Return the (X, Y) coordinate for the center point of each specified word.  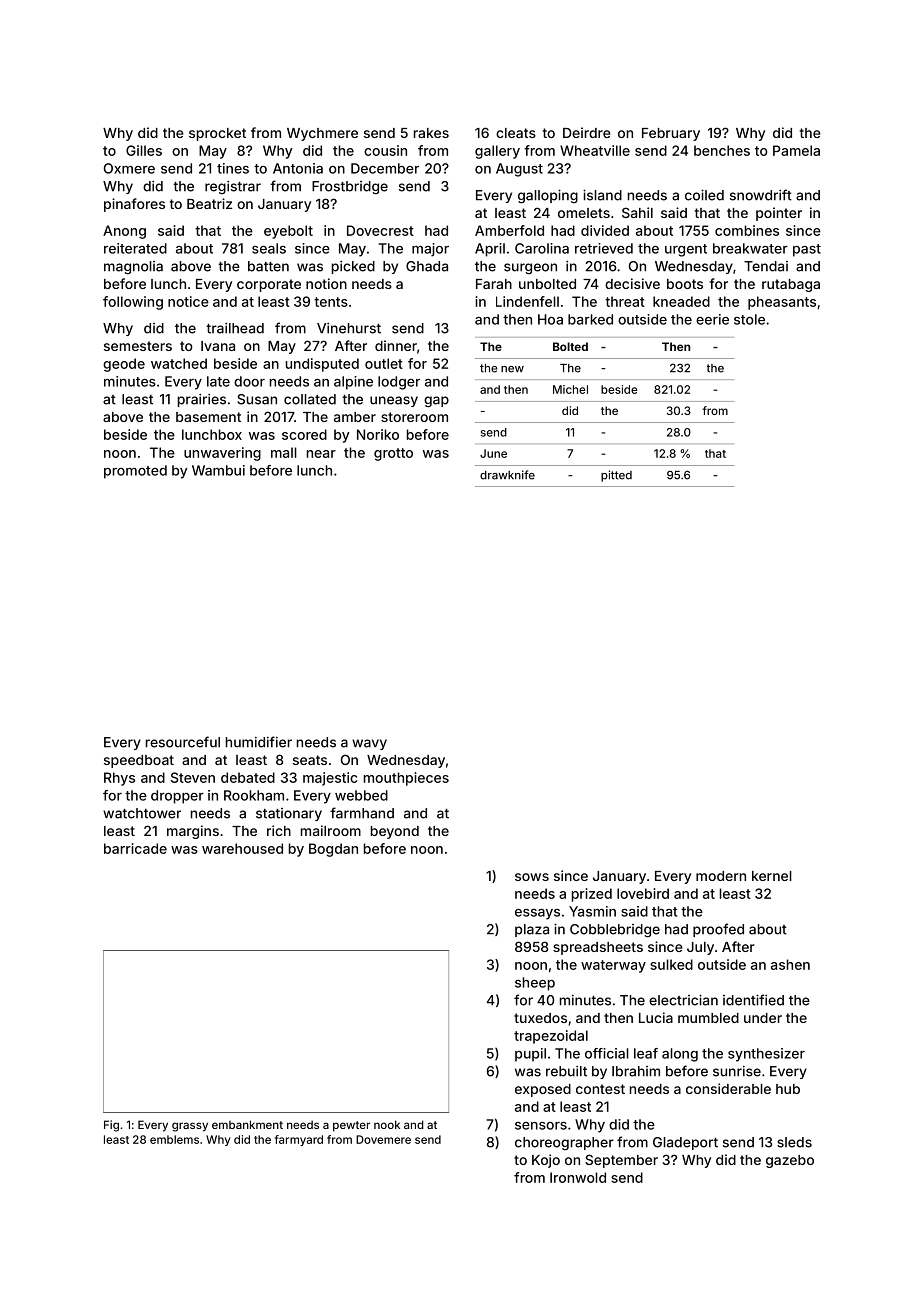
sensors (541, 1126)
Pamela (796, 150)
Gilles (144, 150)
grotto (393, 454)
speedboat (139, 761)
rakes (431, 133)
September (621, 1161)
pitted (616, 476)
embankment (247, 1124)
